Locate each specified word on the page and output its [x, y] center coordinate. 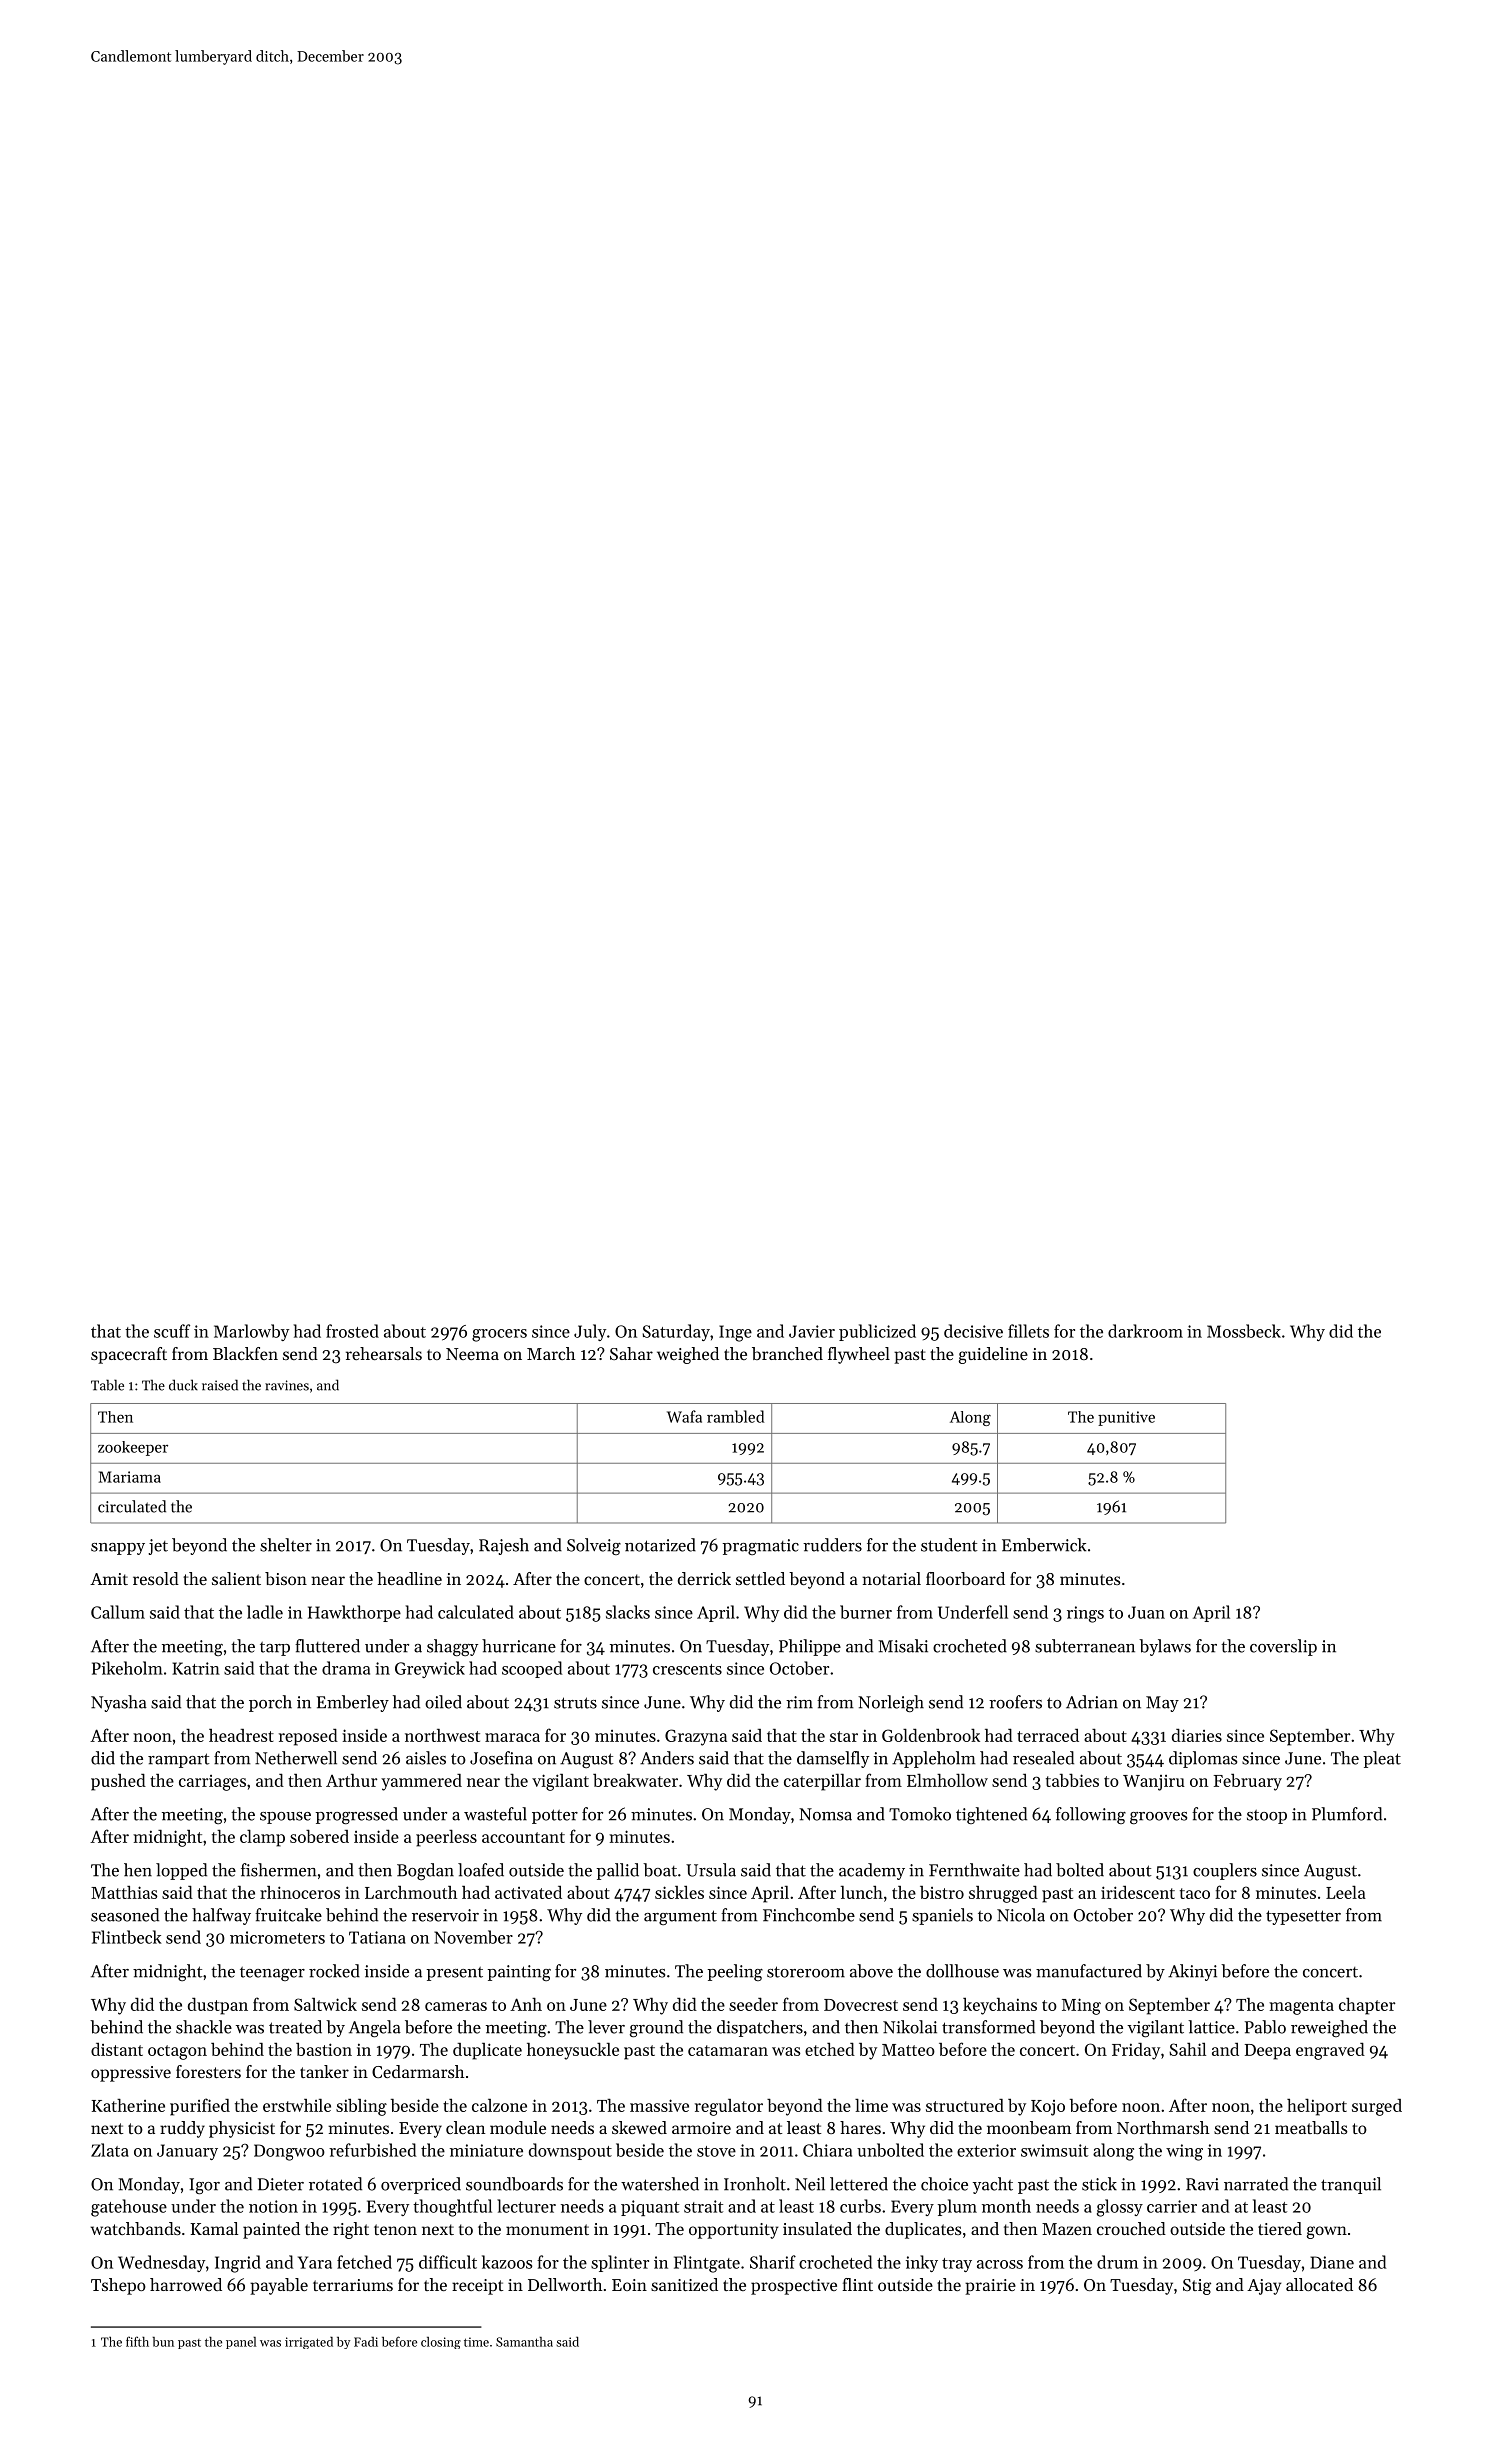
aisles [426, 1758]
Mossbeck [1244, 1331]
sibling [361, 2107]
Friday [1136, 2051]
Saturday [676, 1332]
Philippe [810, 1647]
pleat [1382, 1759]
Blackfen [245, 1353]
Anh [526, 2004]
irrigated [309, 2343]
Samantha [524, 2342]
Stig [1197, 2287]
